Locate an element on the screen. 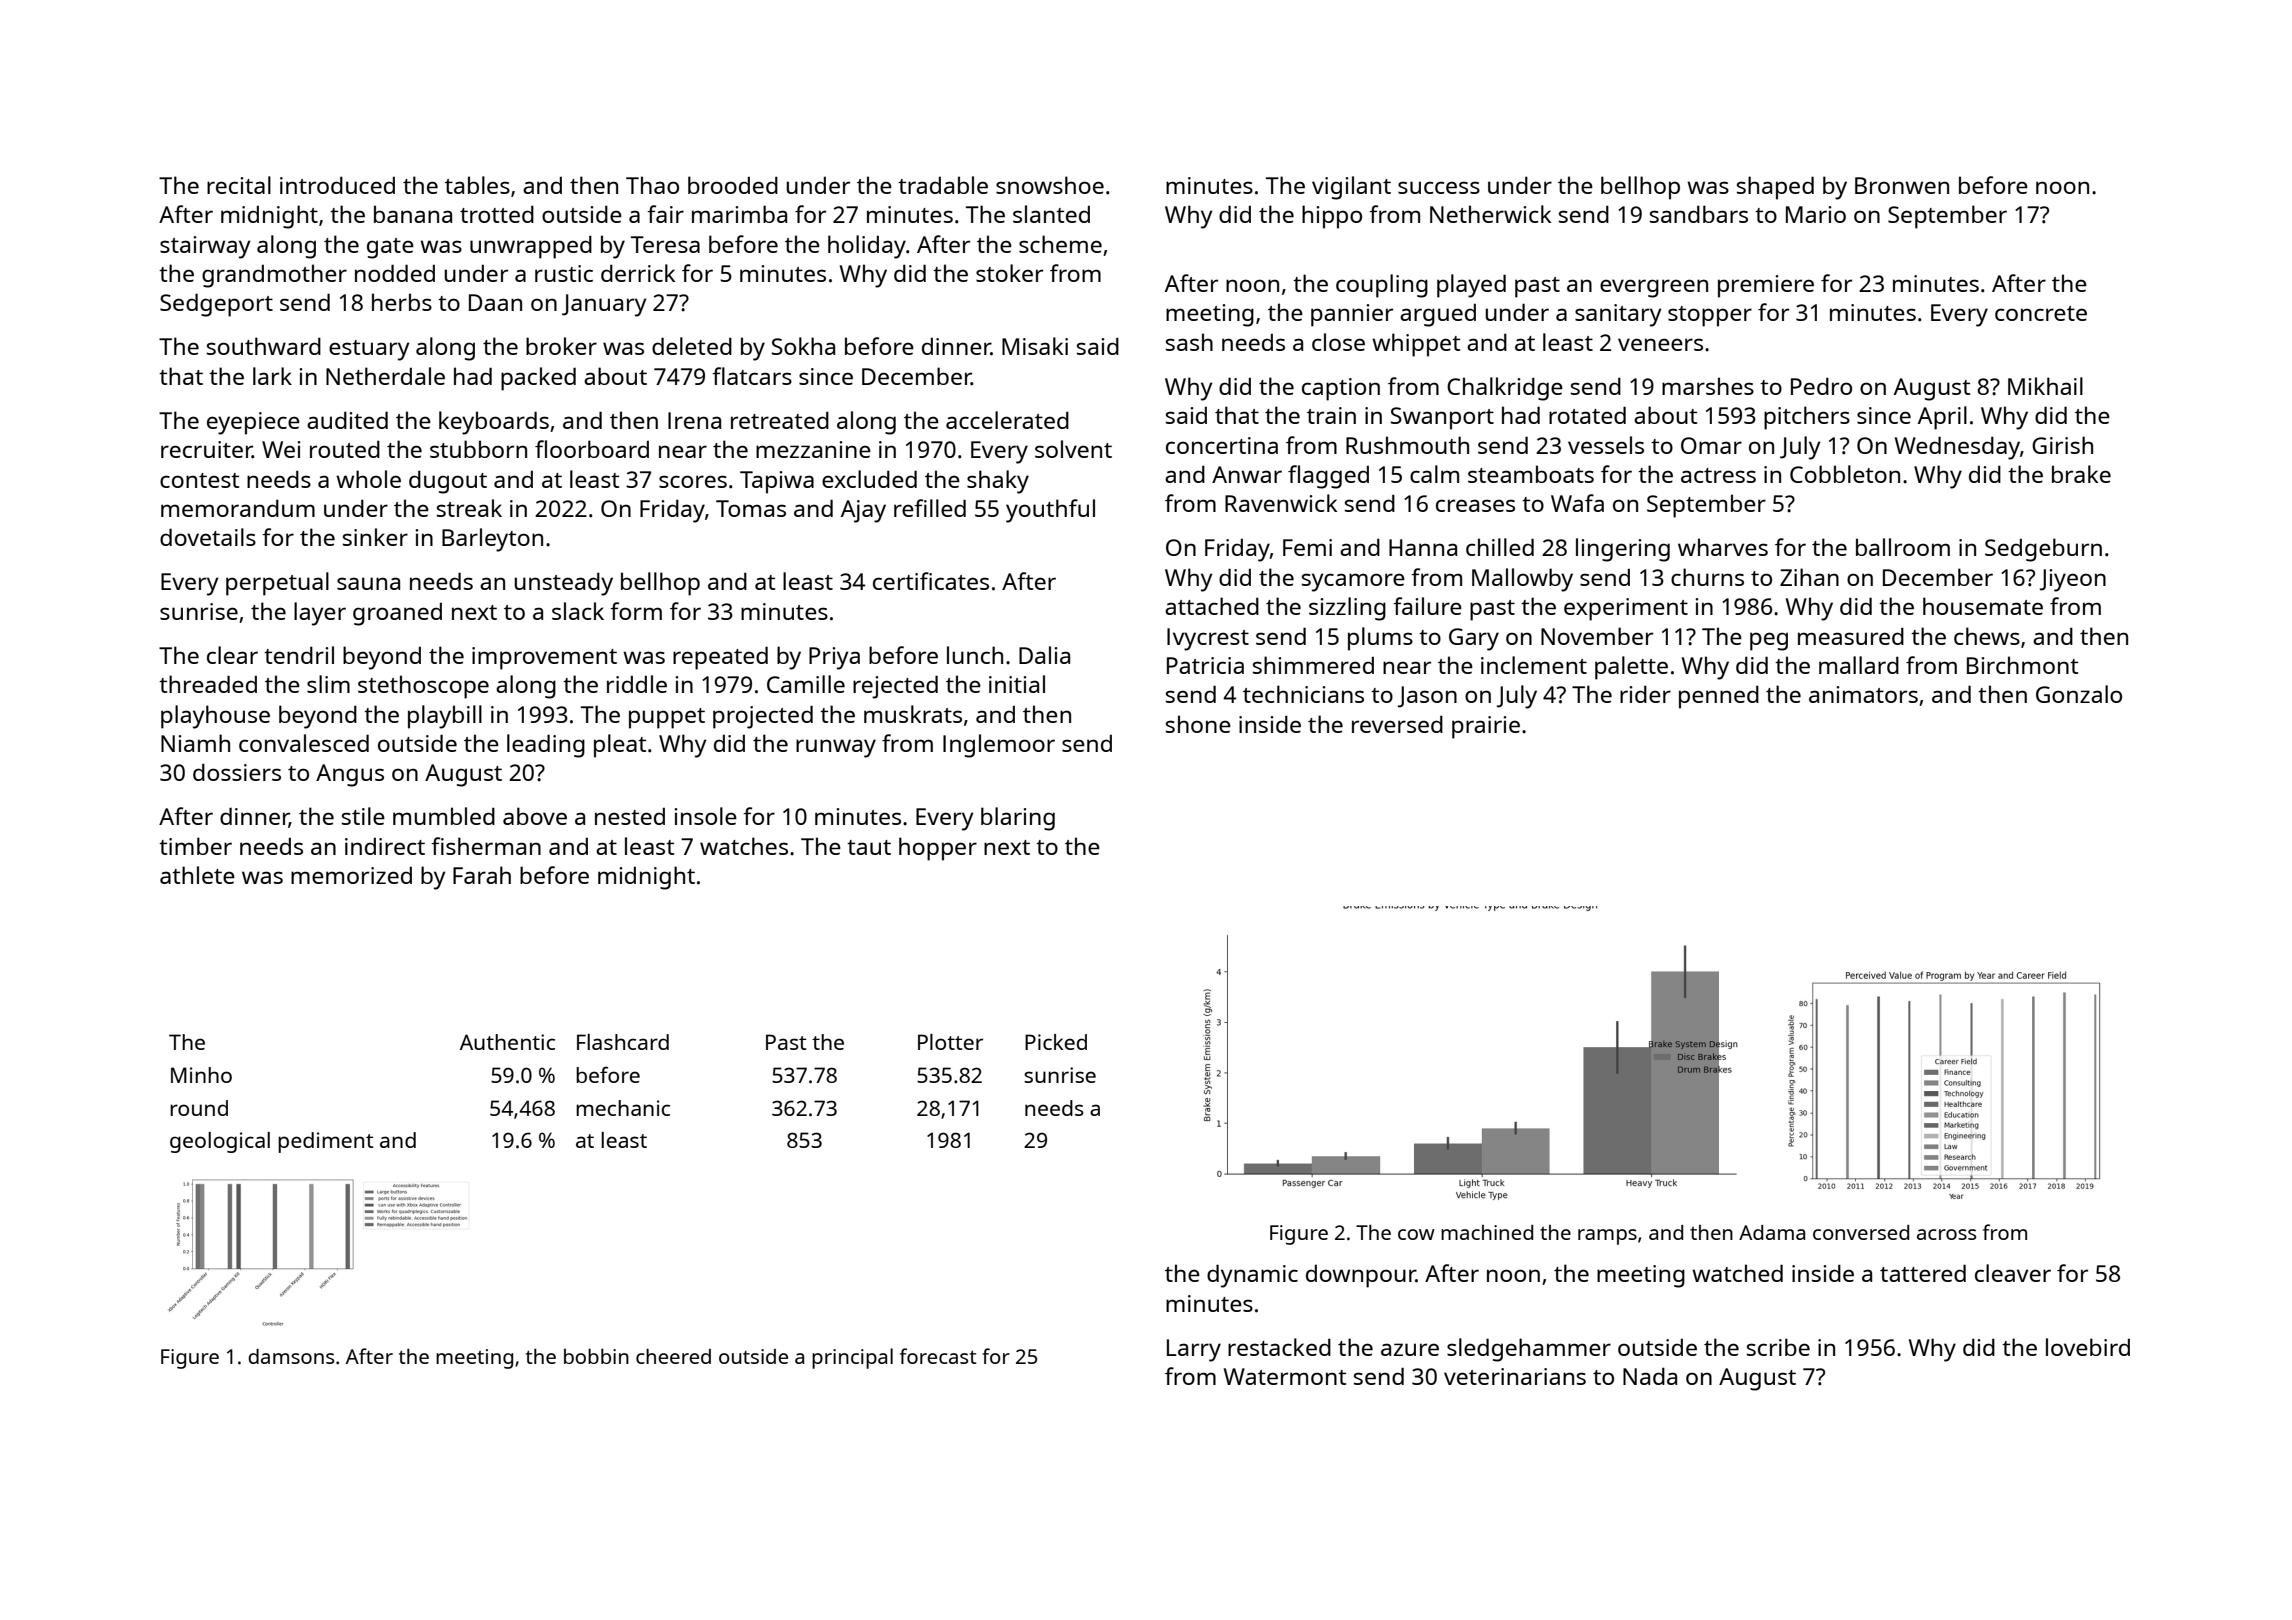  timber is located at coordinates (195, 846).
